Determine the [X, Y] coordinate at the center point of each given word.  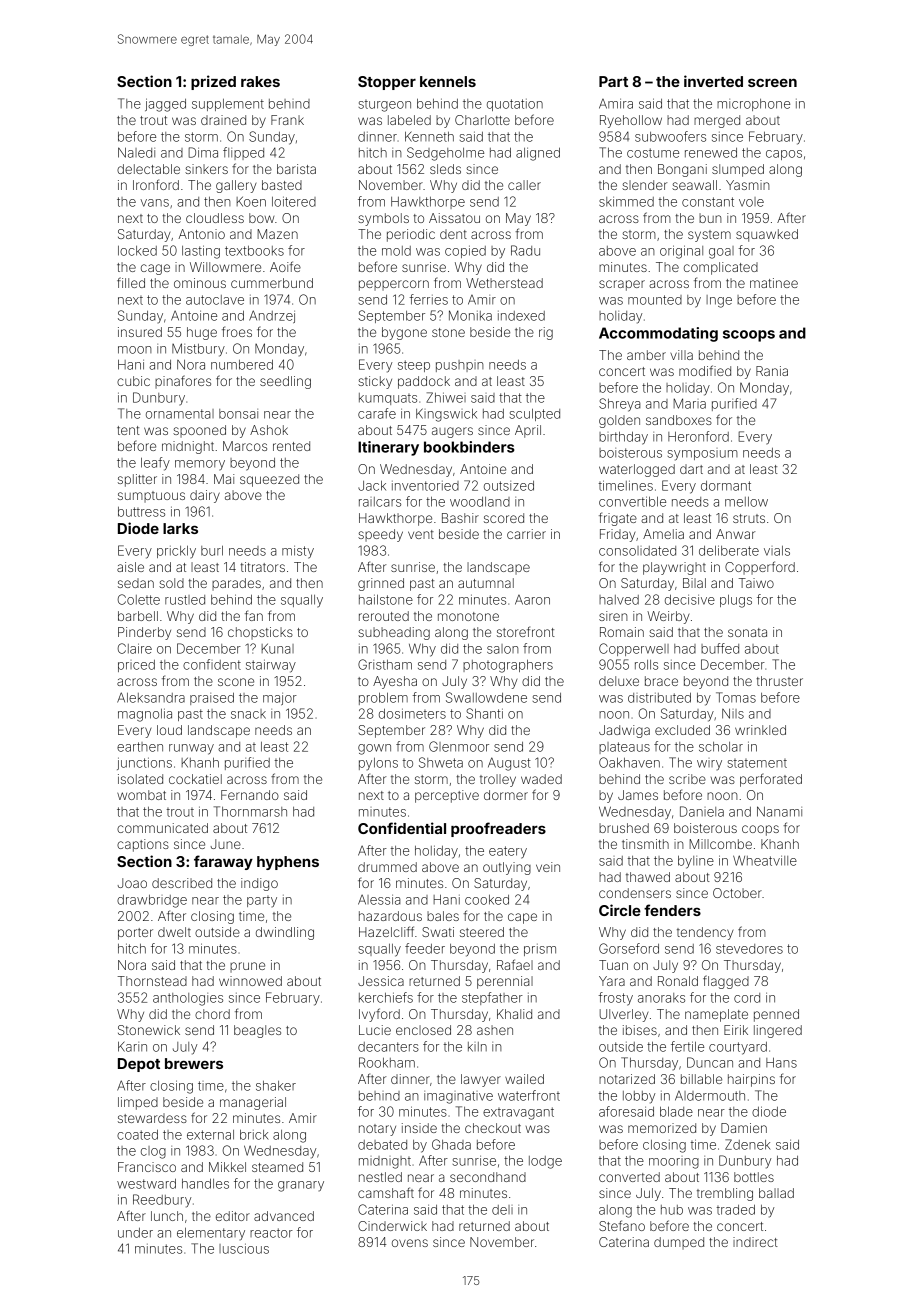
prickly [176, 552]
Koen [251, 201]
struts [749, 518]
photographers [508, 666]
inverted [713, 81]
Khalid [514, 1014]
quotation [515, 105]
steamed [277, 1167]
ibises [640, 1030]
